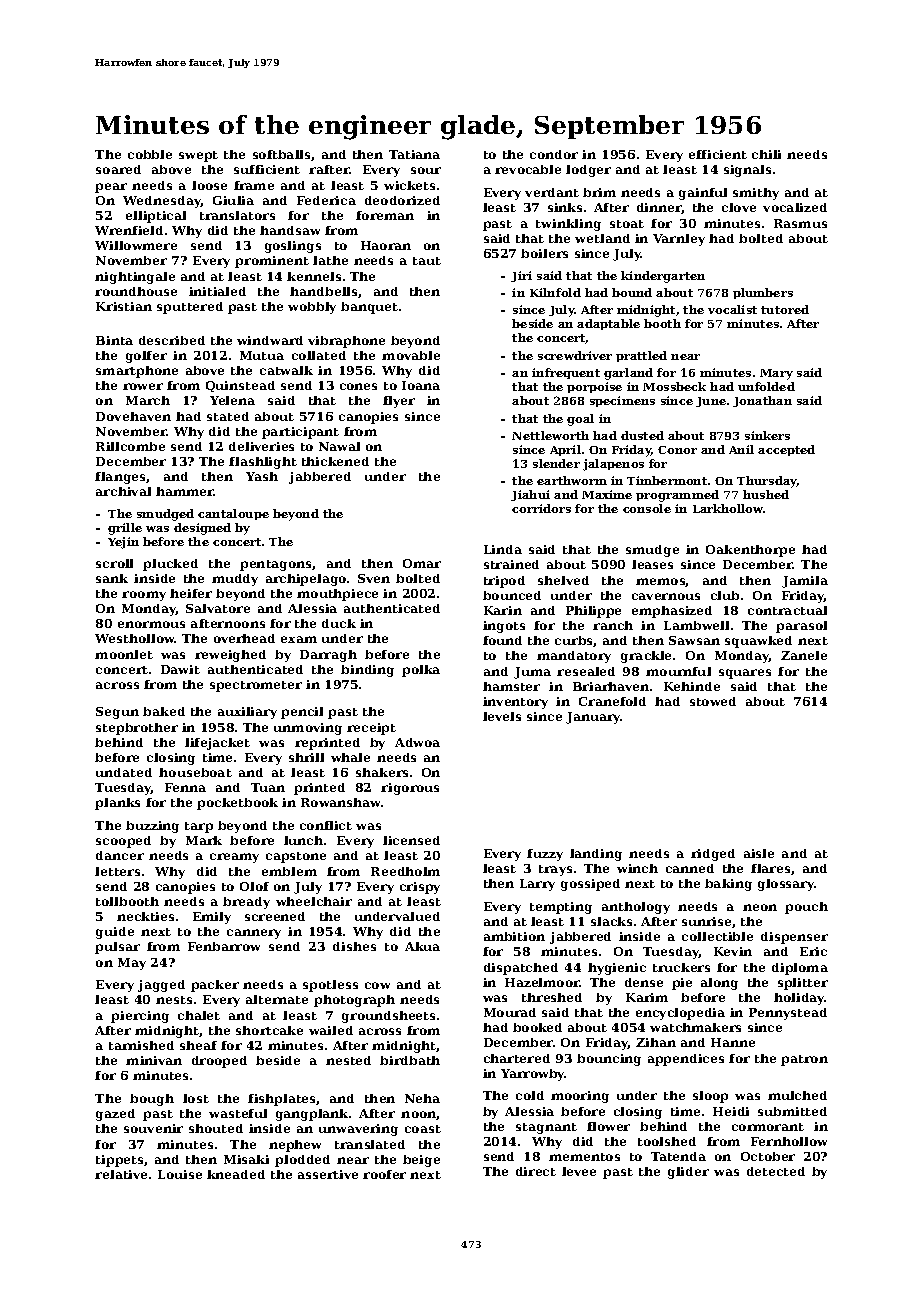  Describe the element at coordinates (209, 185) in the page. I see `loose` at that location.
